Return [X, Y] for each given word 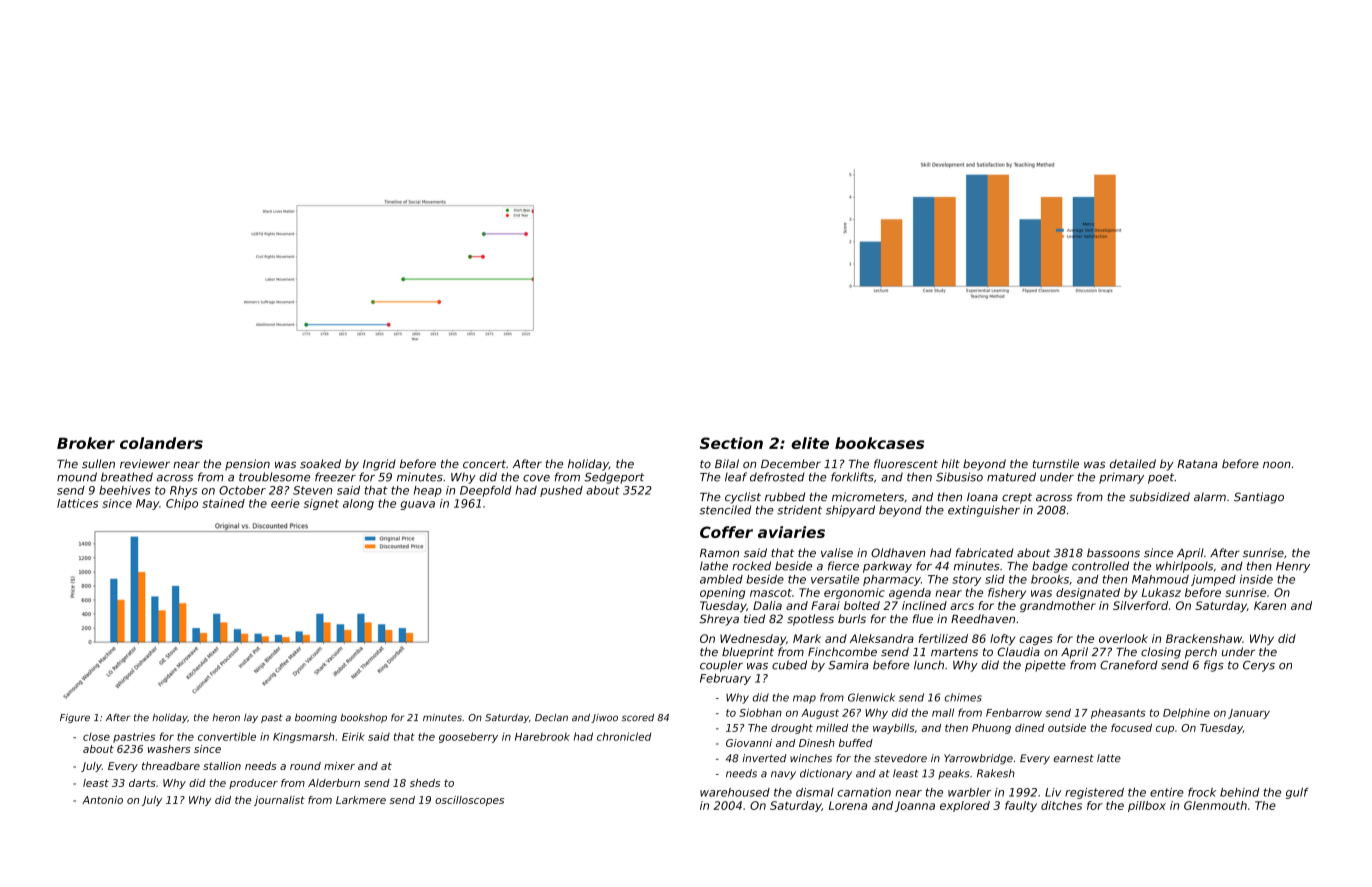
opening [722, 593]
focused [1131, 727]
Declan [551, 717]
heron [226, 717]
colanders [161, 443]
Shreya [719, 620]
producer [253, 784]
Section [731, 443]
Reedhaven [983, 619]
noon [1277, 465]
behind [1239, 792]
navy [783, 775]
